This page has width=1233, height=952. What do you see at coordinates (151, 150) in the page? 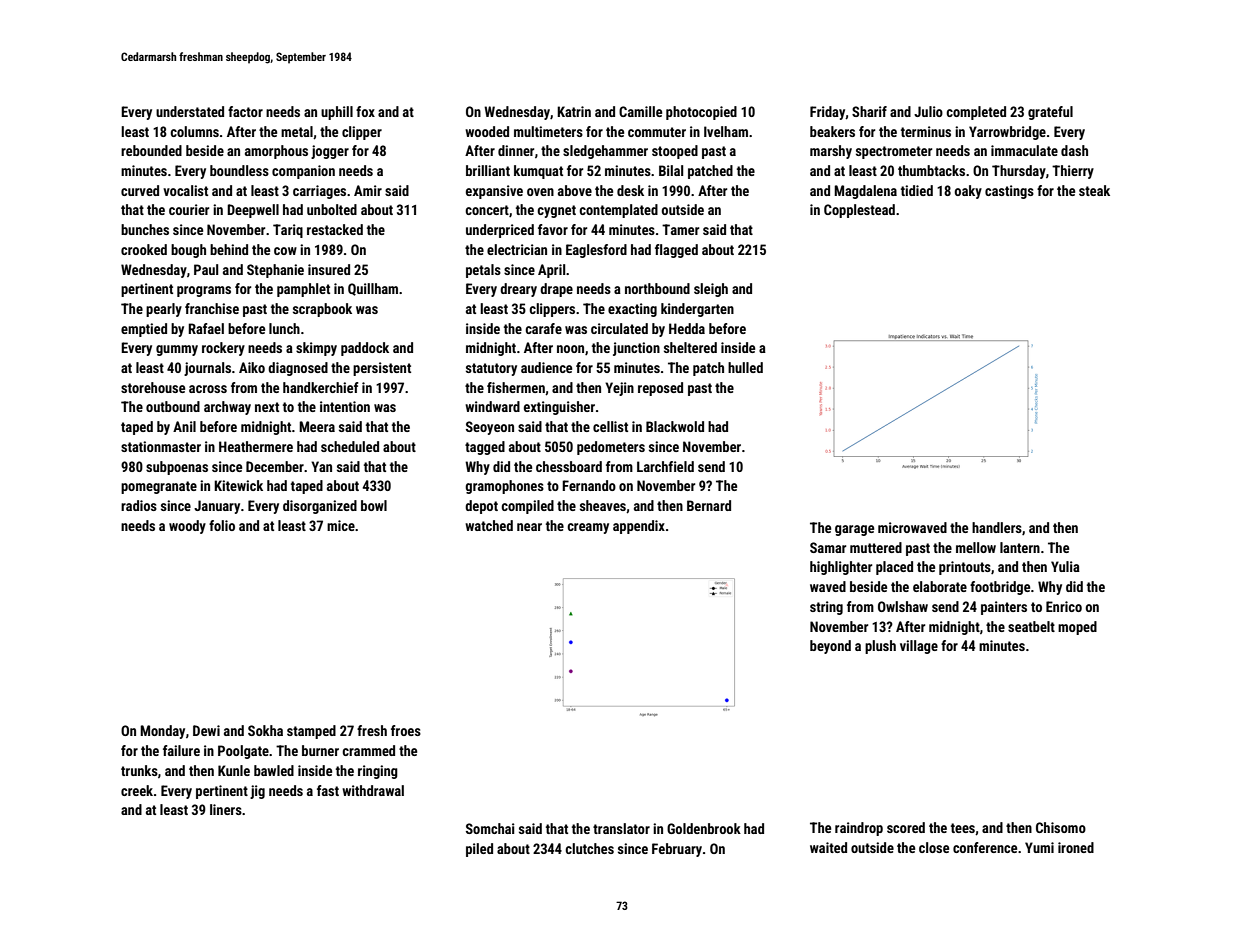
I see `rebounded` at bounding box center [151, 150].
